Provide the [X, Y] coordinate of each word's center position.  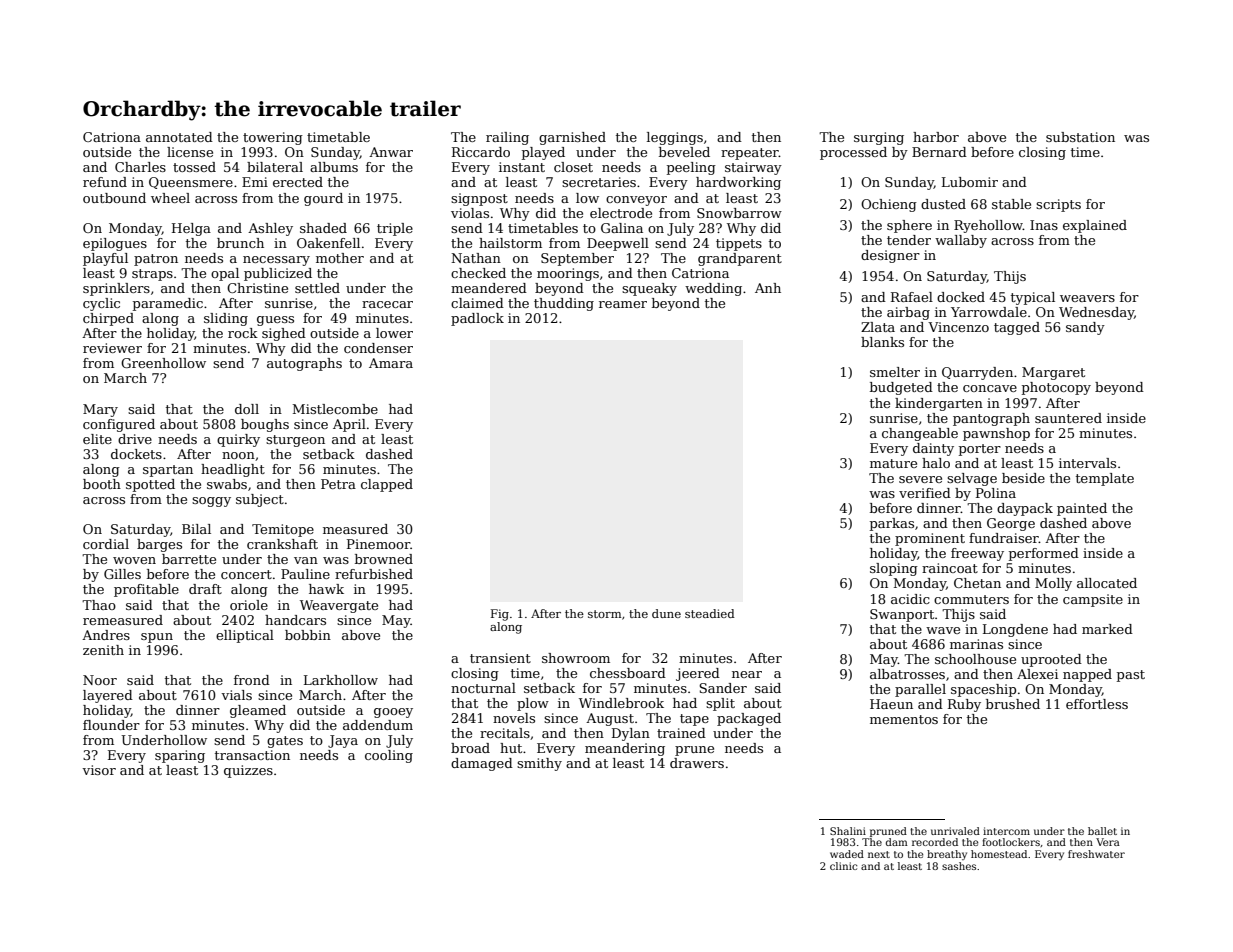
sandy [1085, 328]
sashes [959, 866]
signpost [479, 199]
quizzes [248, 771]
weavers [1087, 298]
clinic [843, 866]
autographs [304, 364]
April [349, 425]
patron [156, 260]
